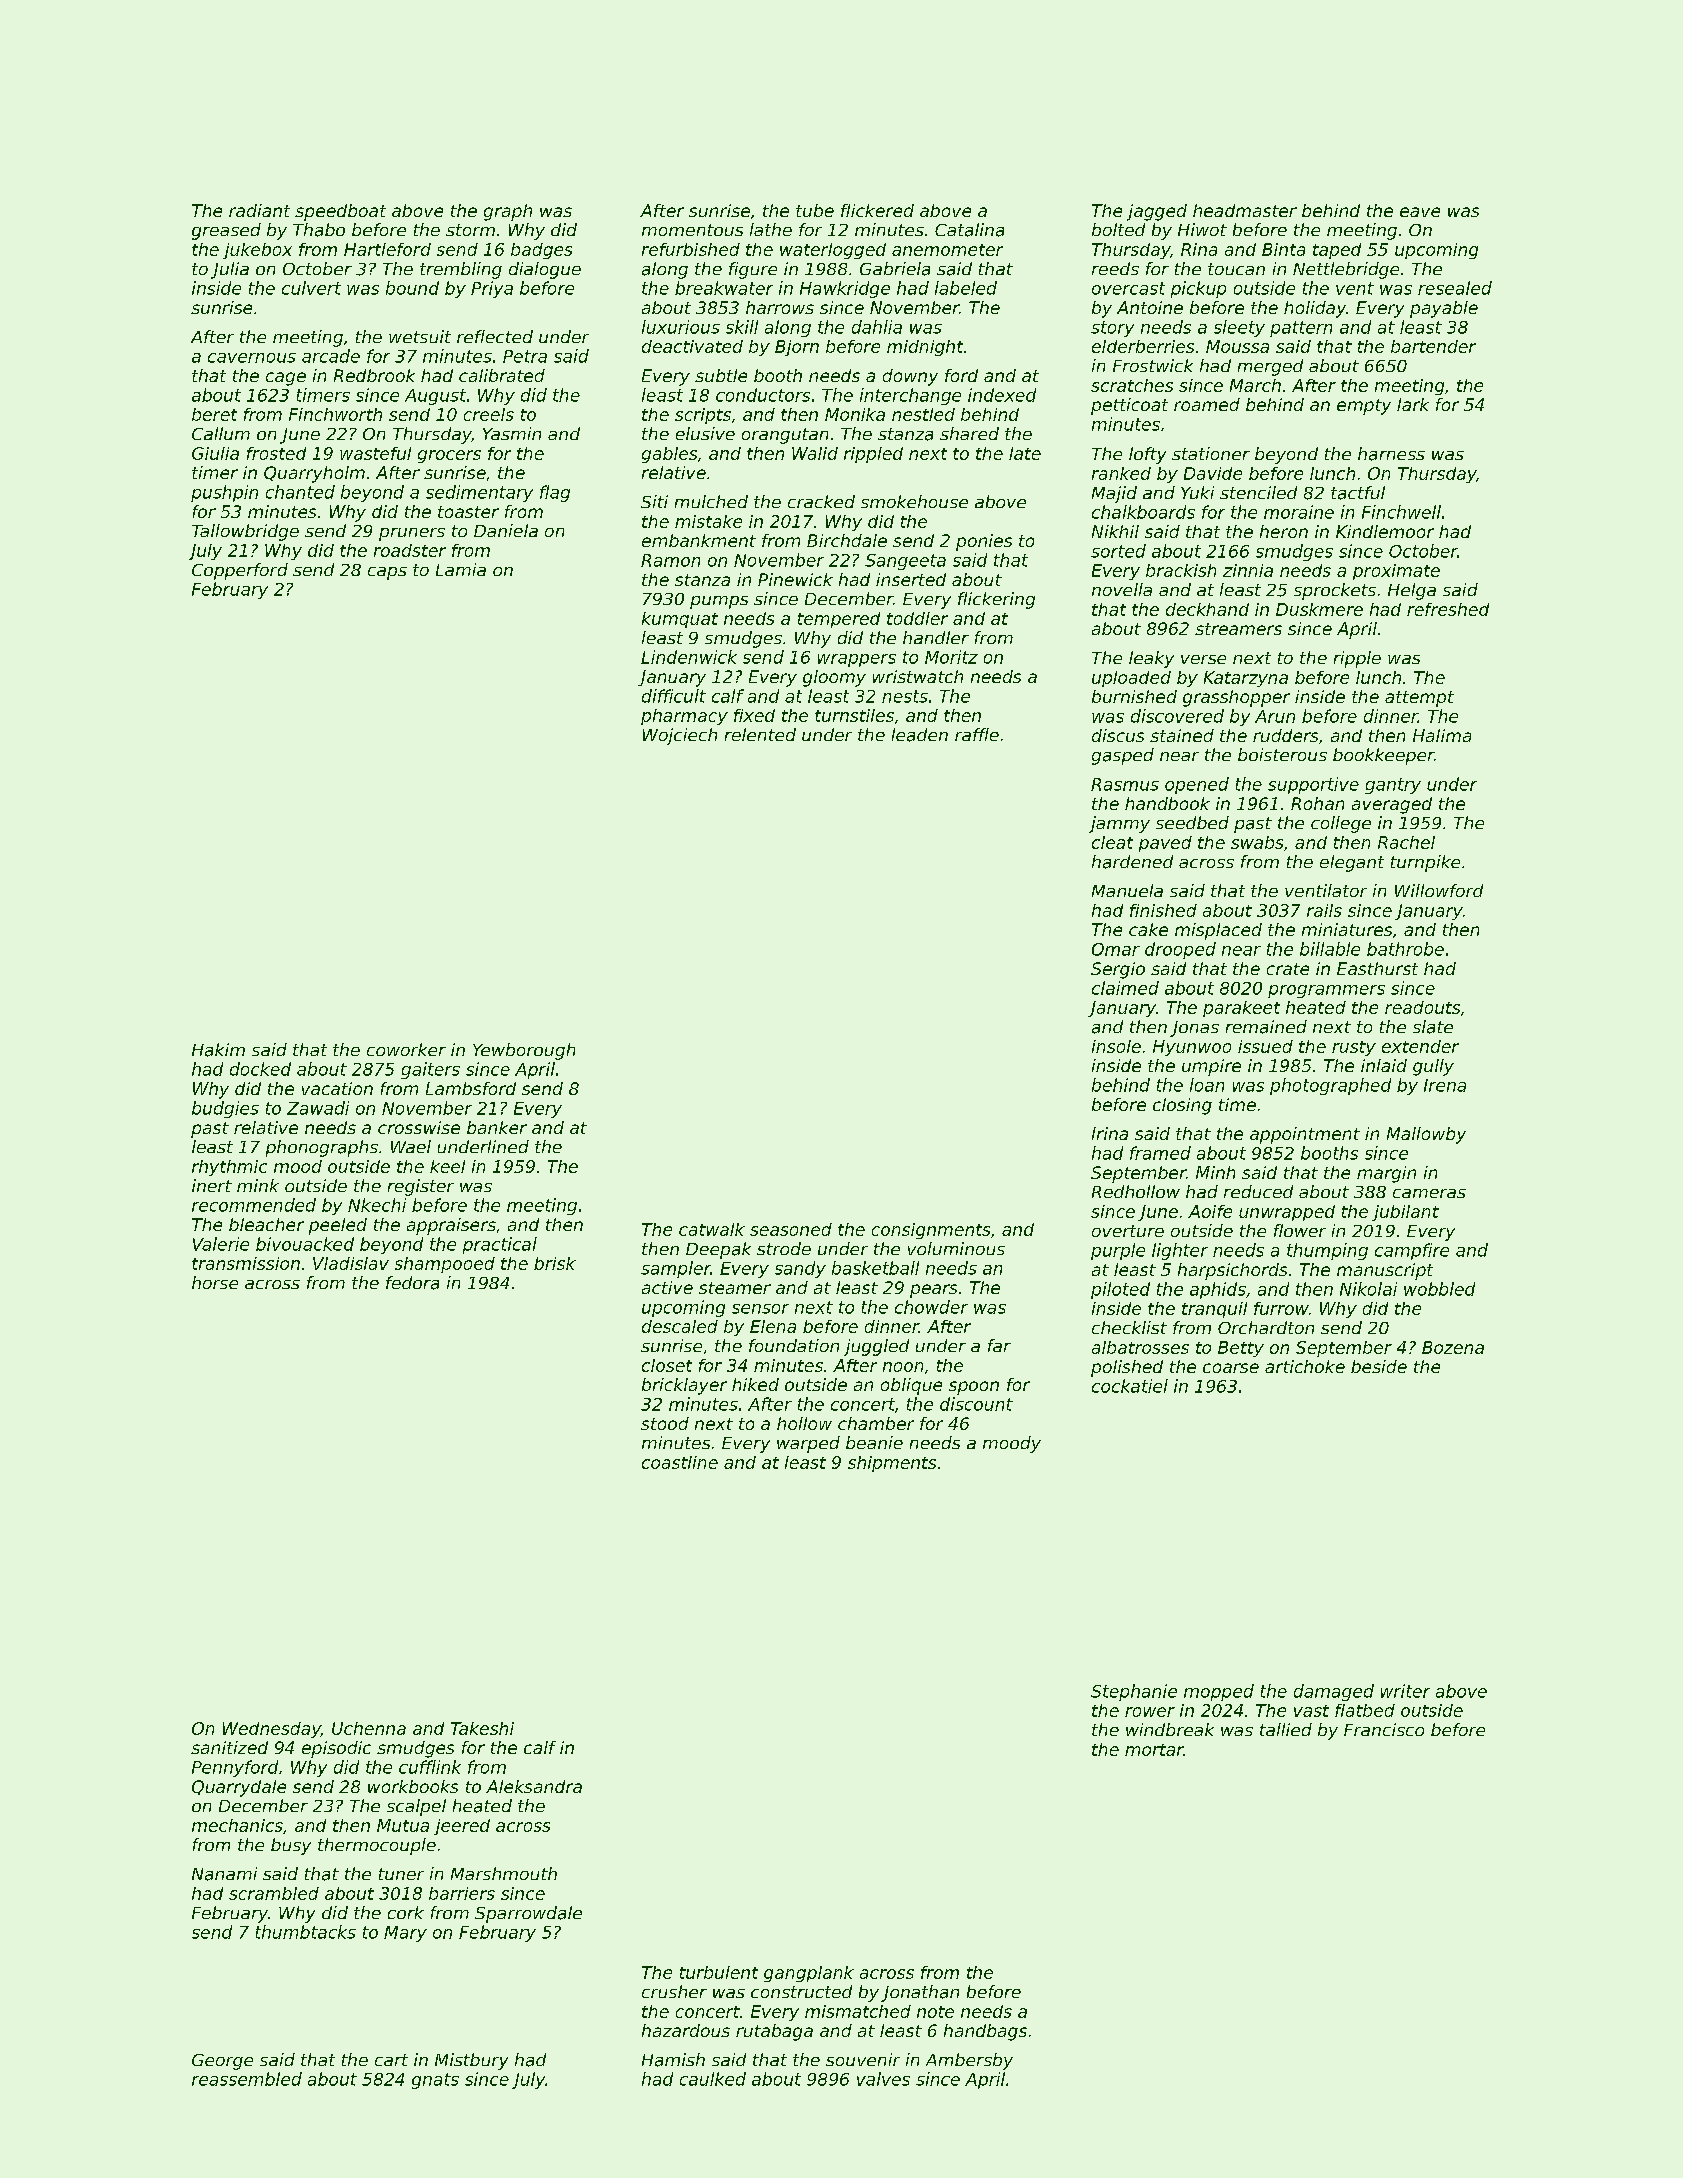 The width and height of the page is (1683, 2178). I want to click on Valerie, so click(221, 1244).
